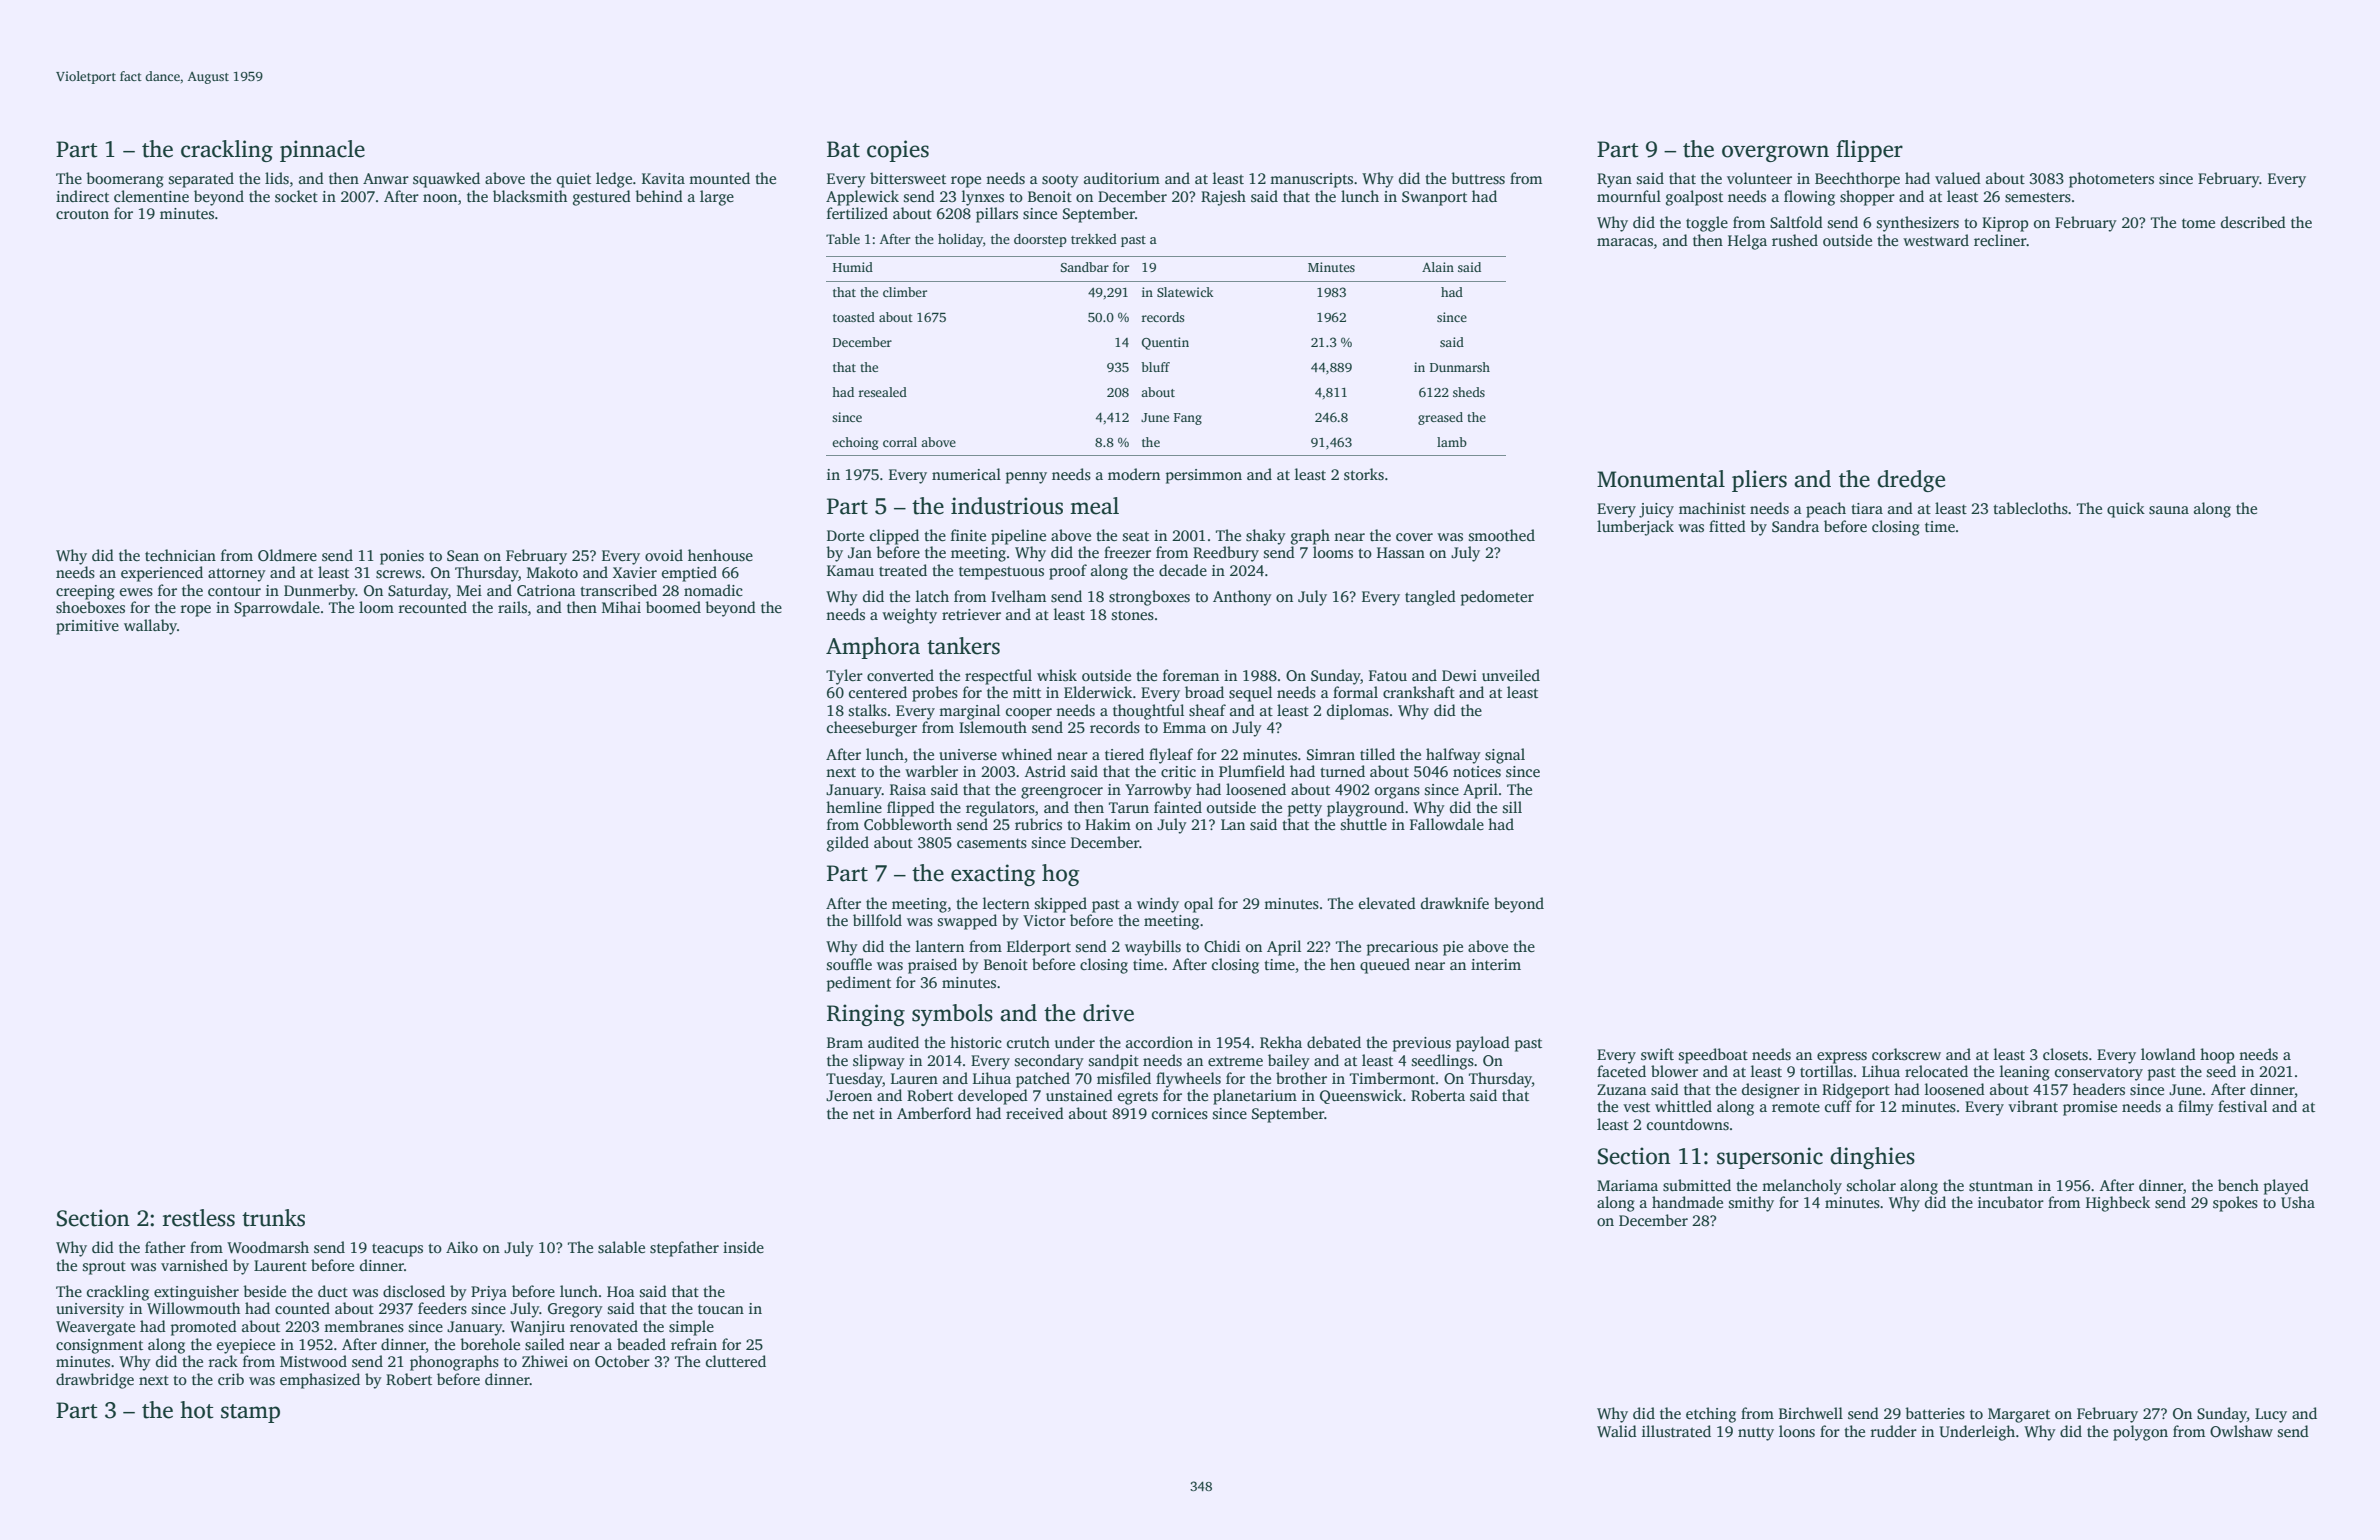 The width and height of the image is (2380, 1540). What do you see at coordinates (1906, 1054) in the image?
I see `corkscrew` at bounding box center [1906, 1054].
